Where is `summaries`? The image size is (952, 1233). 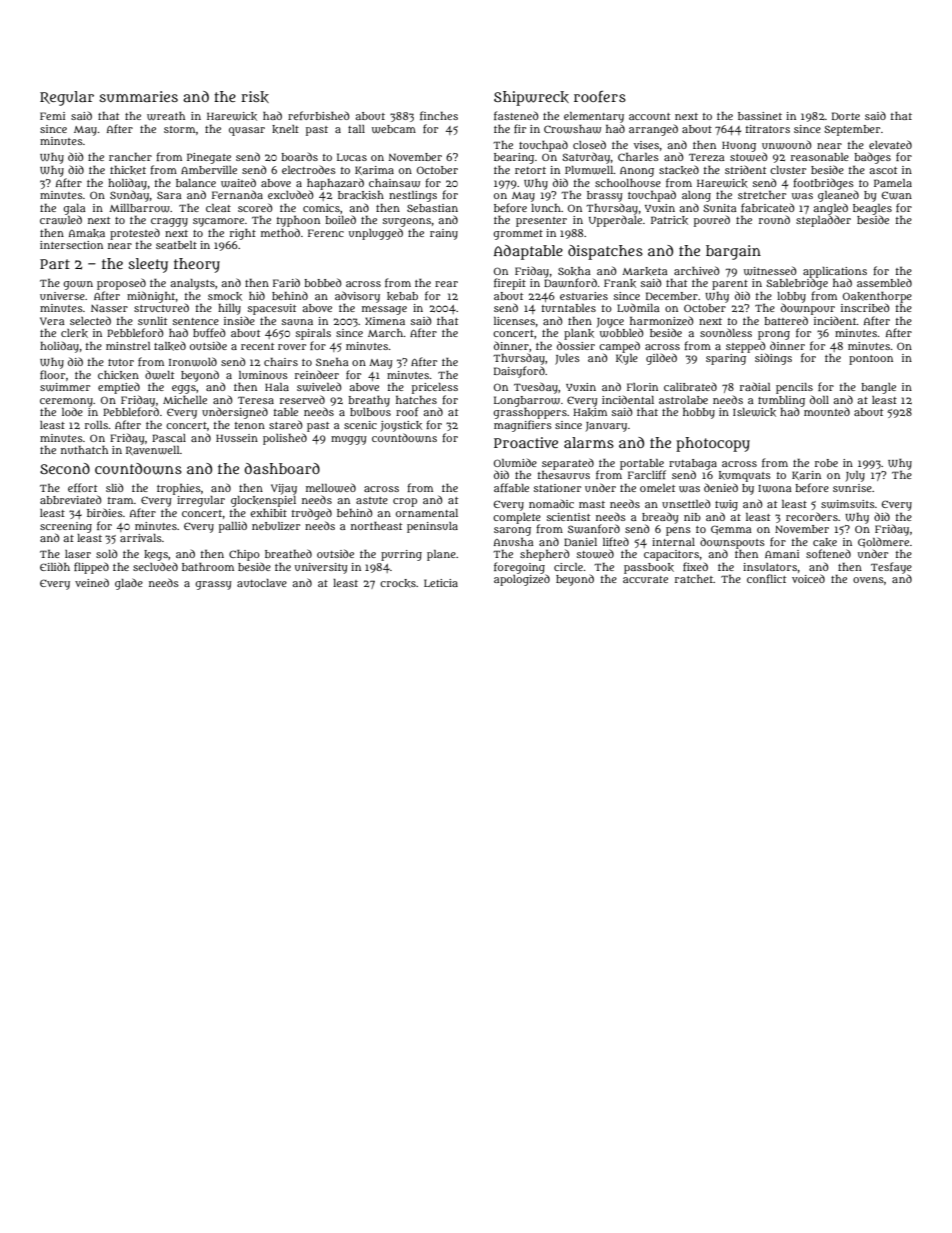
summaries is located at coordinates (138, 96).
